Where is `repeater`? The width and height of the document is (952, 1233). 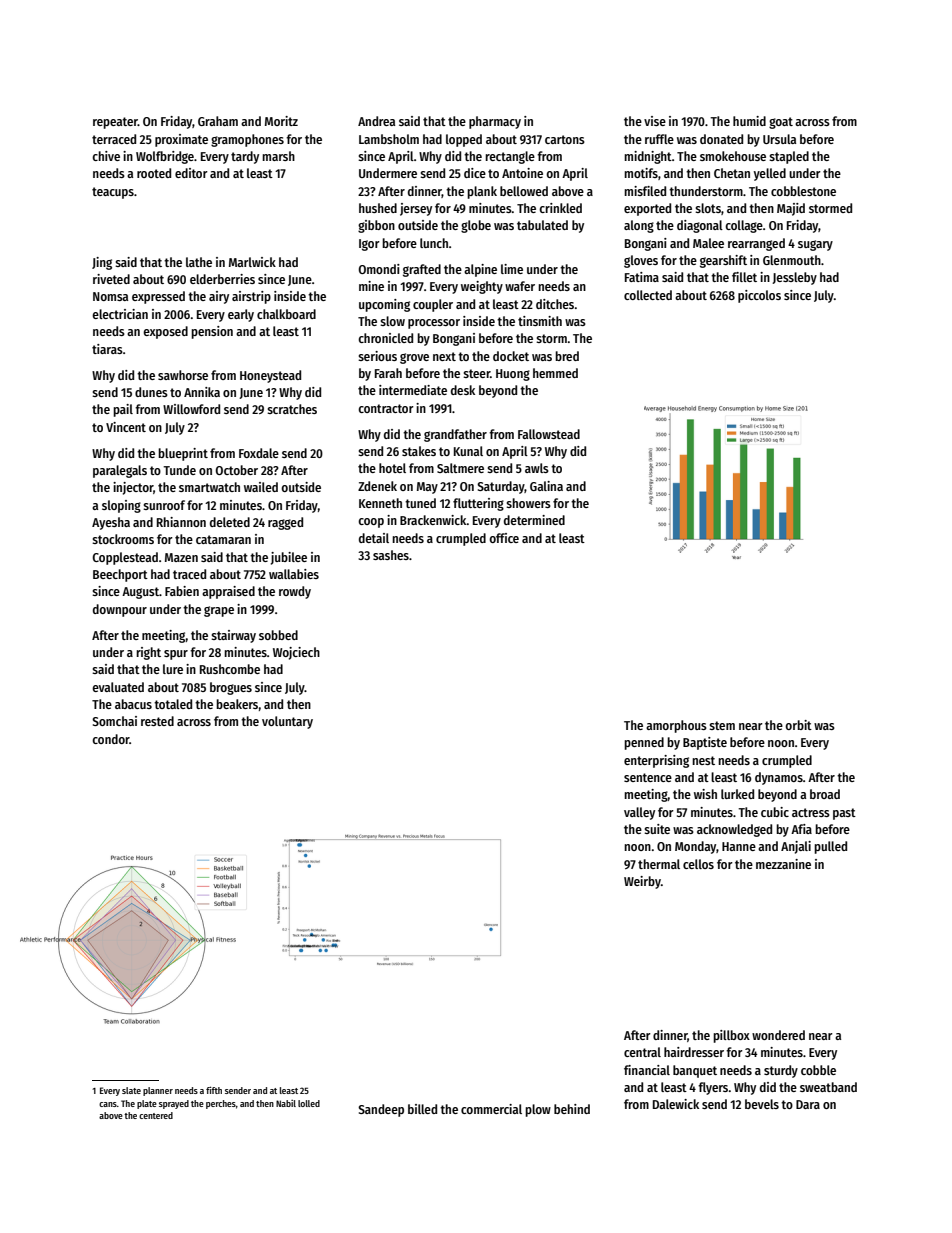
repeater is located at coordinates (115, 123).
